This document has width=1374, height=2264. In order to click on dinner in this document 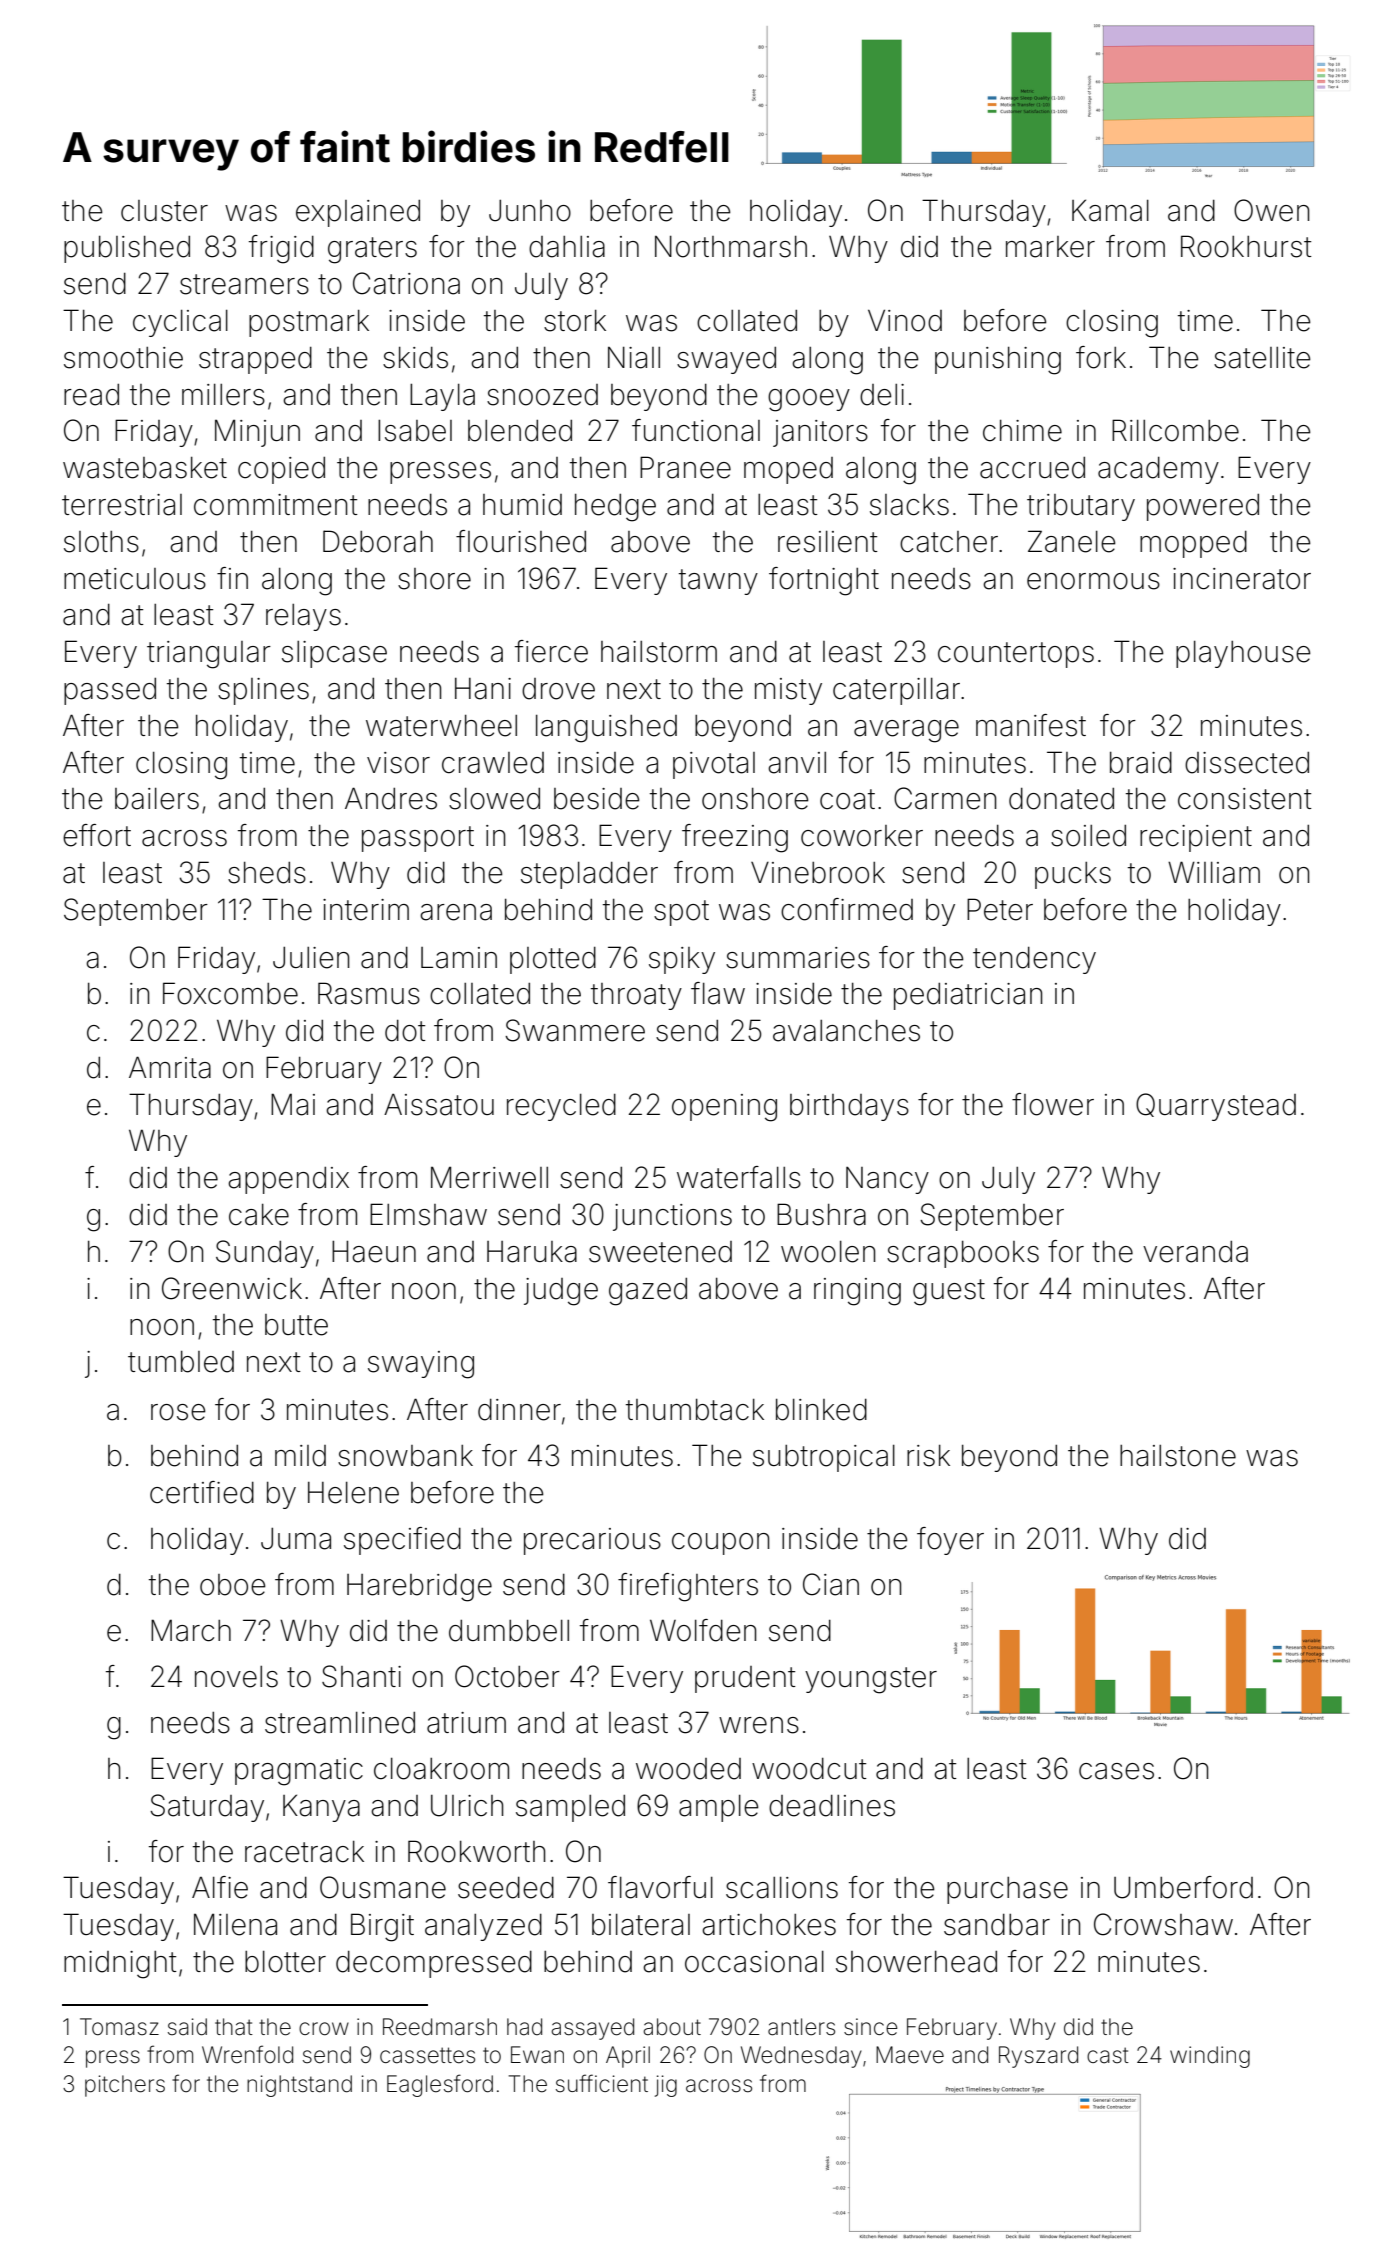, I will do `click(519, 1410)`.
